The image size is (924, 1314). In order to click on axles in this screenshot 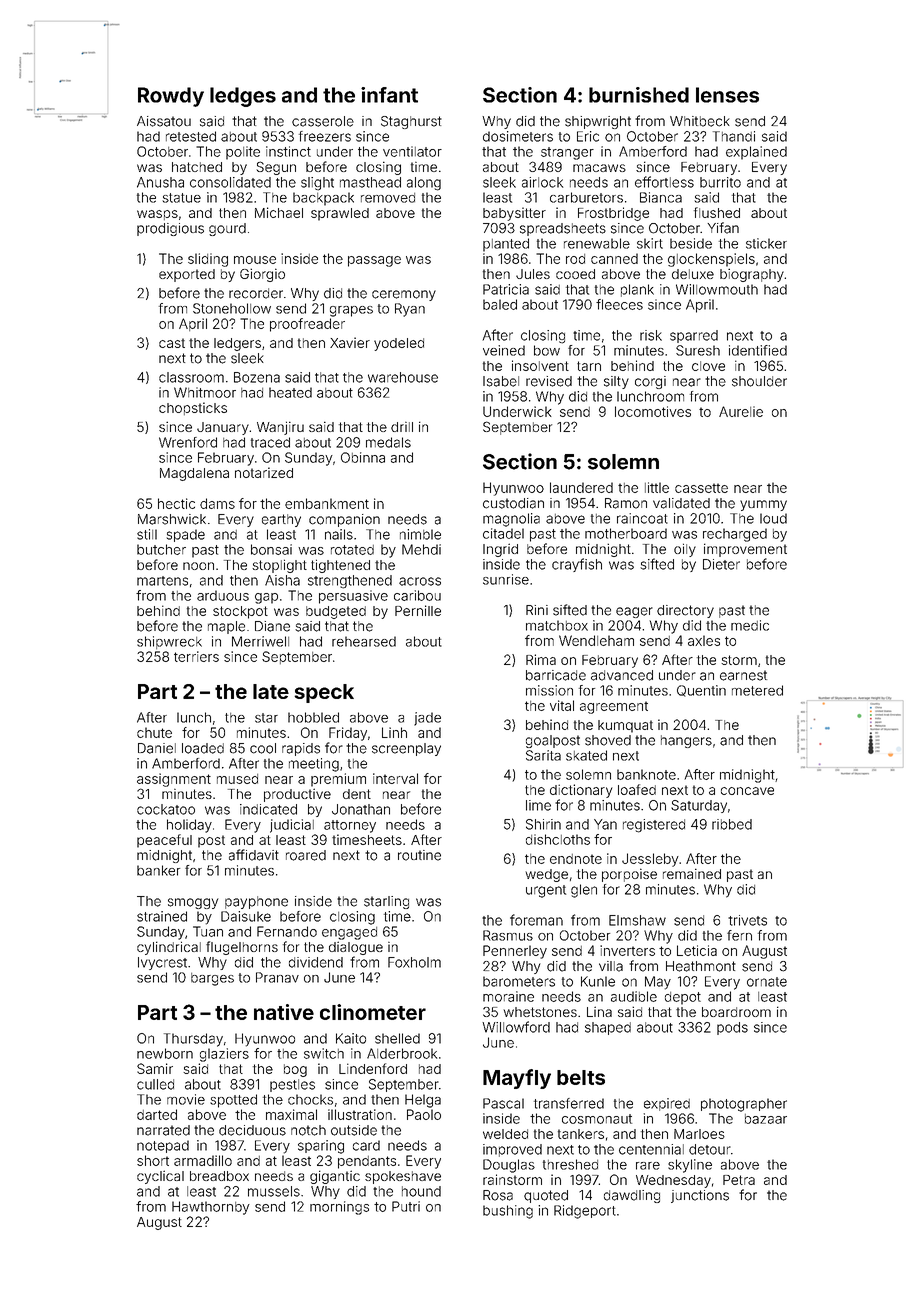, I will do `click(704, 640)`.
